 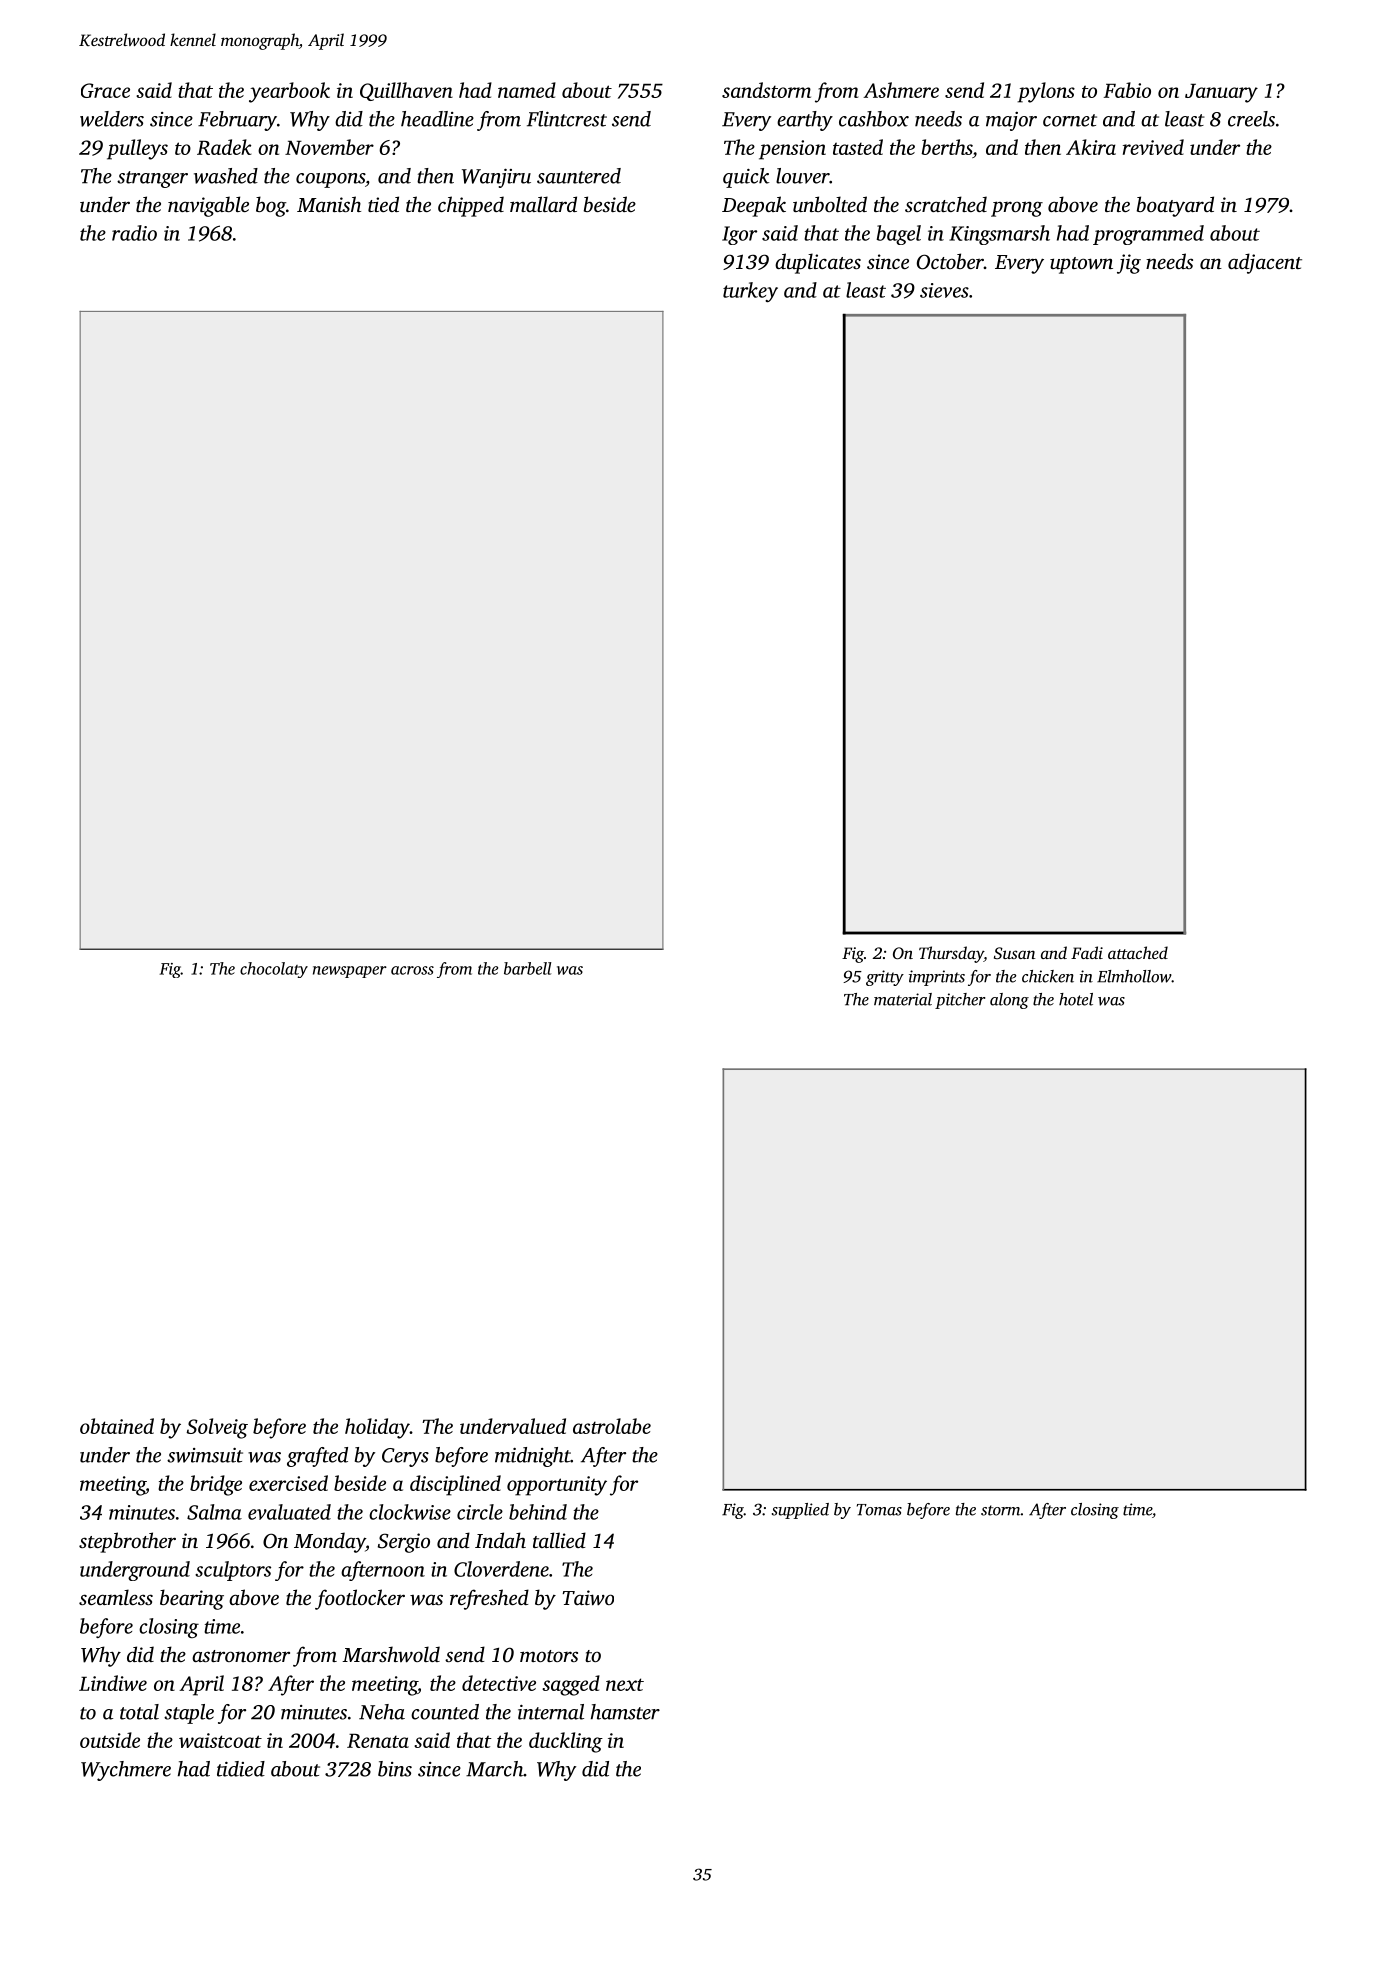 I want to click on Tomas, so click(x=879, y=1510).
